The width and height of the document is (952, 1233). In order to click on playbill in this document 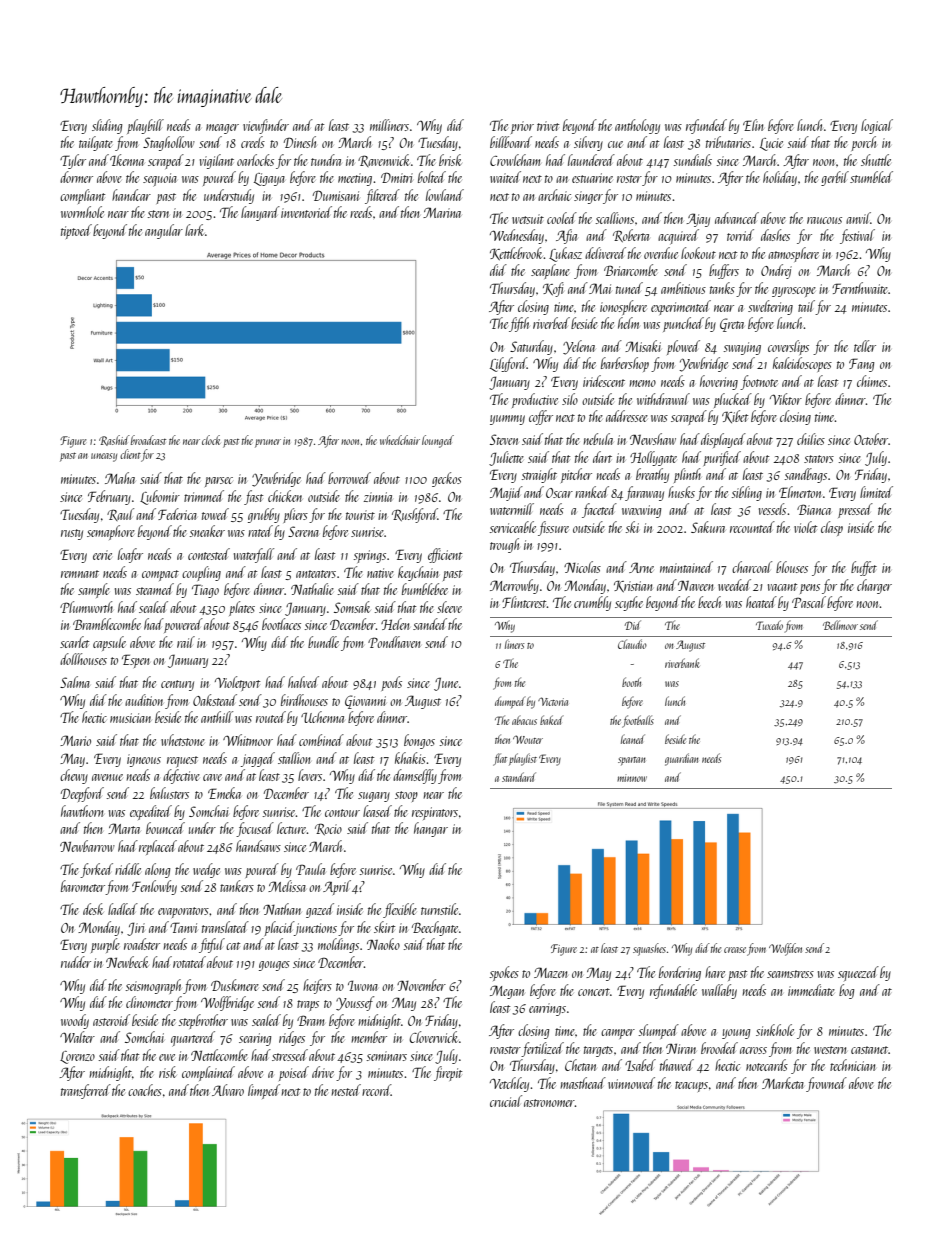, I will do `click(145, 126)`.
